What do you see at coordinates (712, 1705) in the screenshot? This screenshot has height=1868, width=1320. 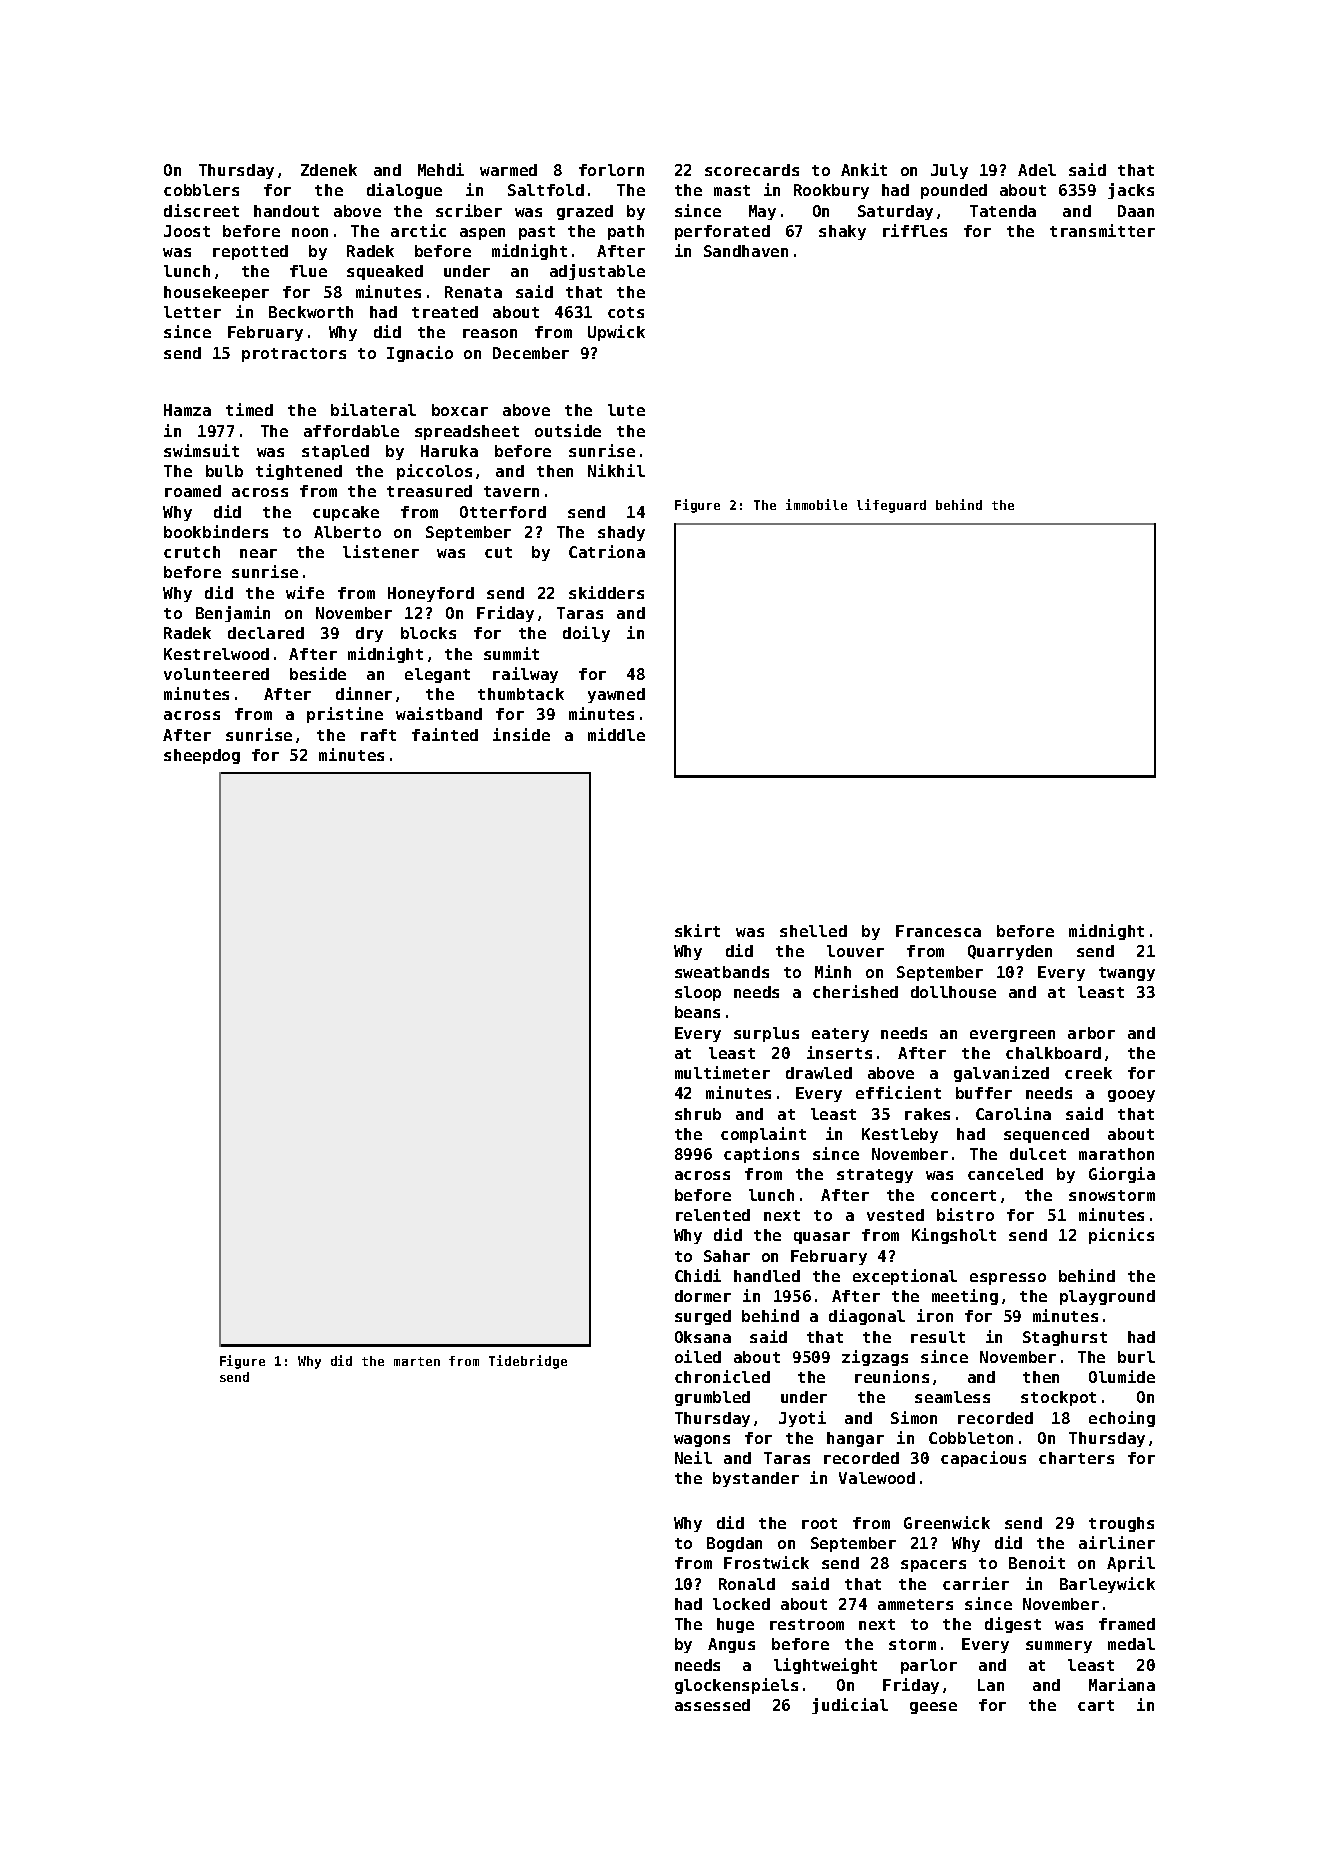 I see `assessed` at bounding box center [712, 1705].
